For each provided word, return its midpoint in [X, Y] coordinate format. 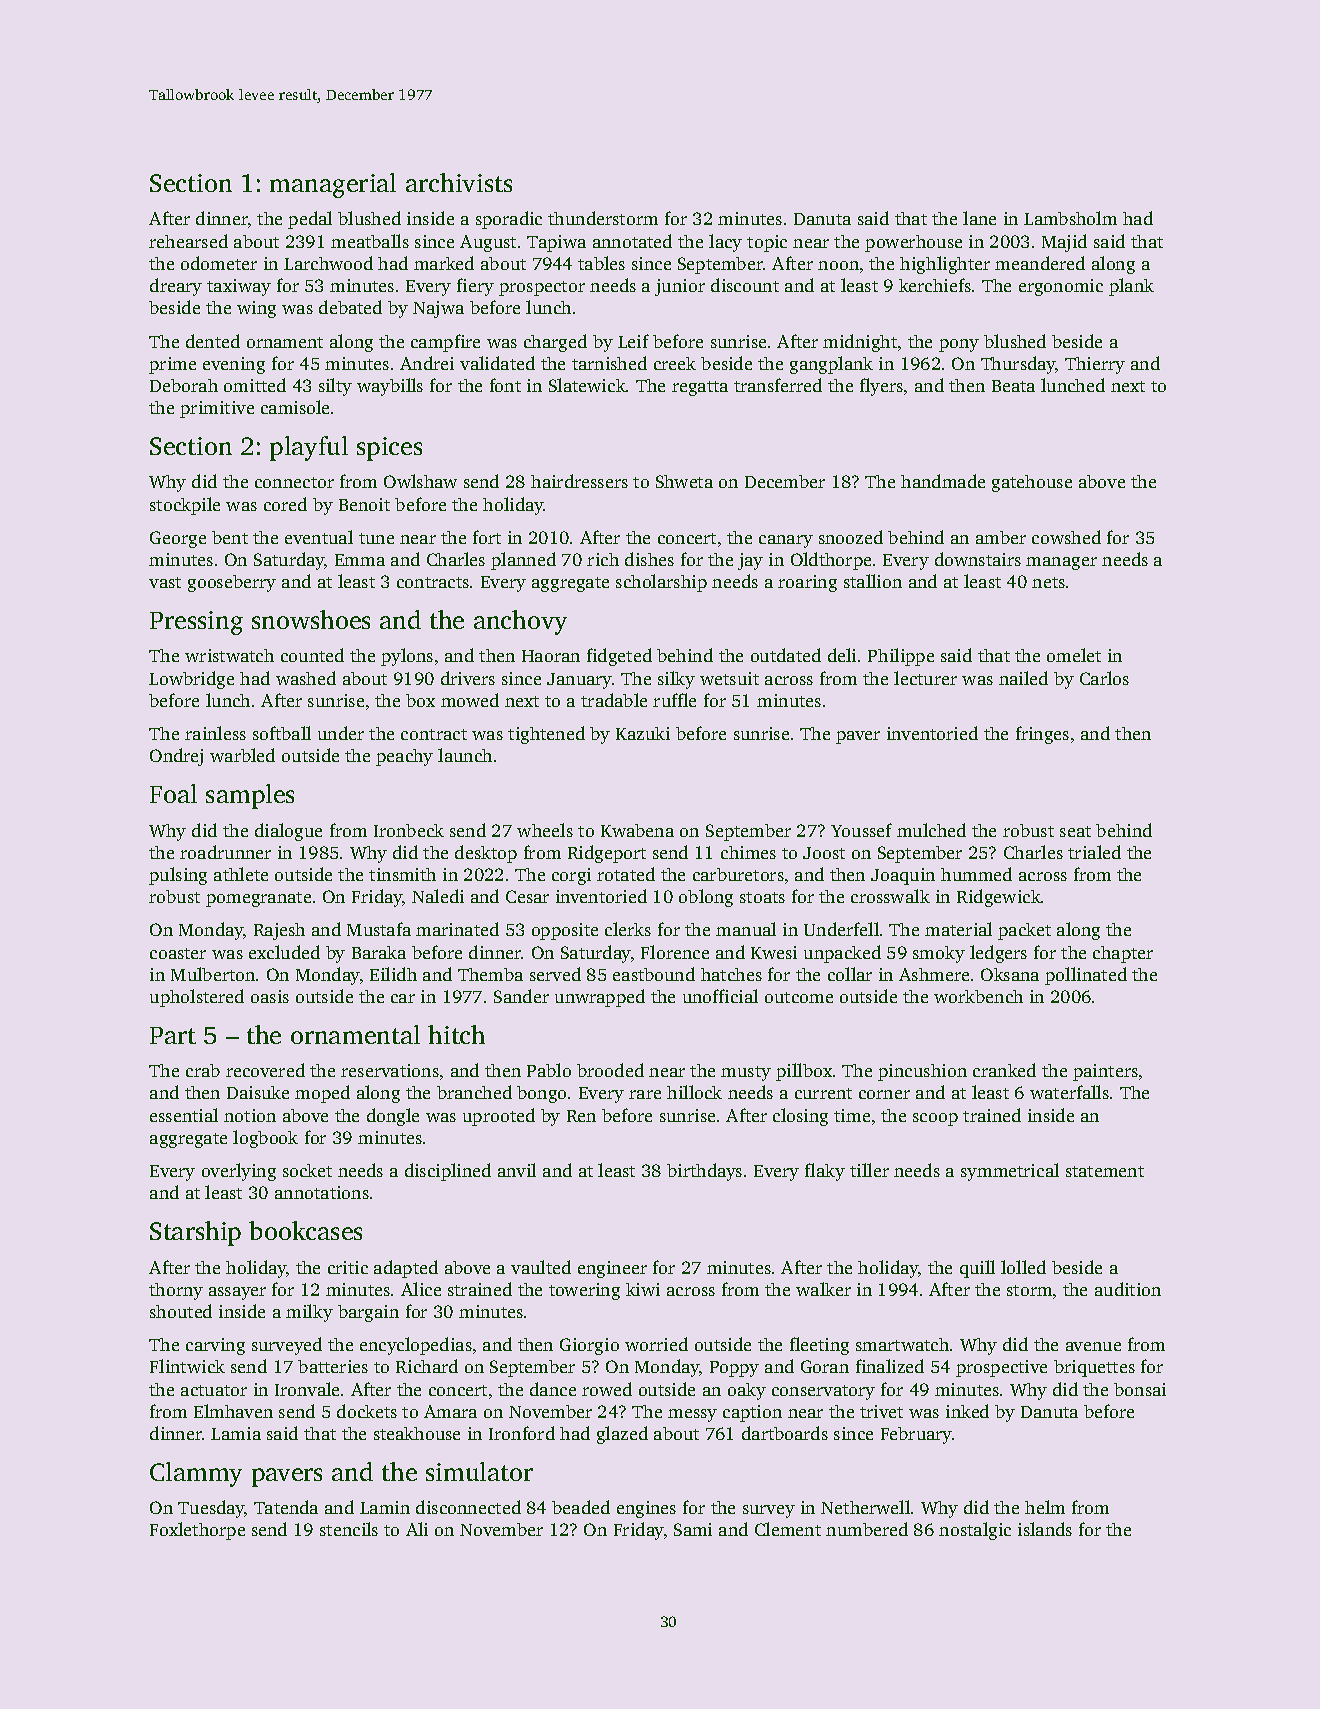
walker [823, 1289]
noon [838, 265]
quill [977, 1269]
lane [979, 218]
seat [1075, 831]
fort [487, 537]
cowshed [1066, 537]
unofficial [720, 996]
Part [173, 1035]
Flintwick [187, 1366]
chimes [748, 852]
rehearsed [188, 241]
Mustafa [379, 929]
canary [786, 541]
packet [1024, 931]
